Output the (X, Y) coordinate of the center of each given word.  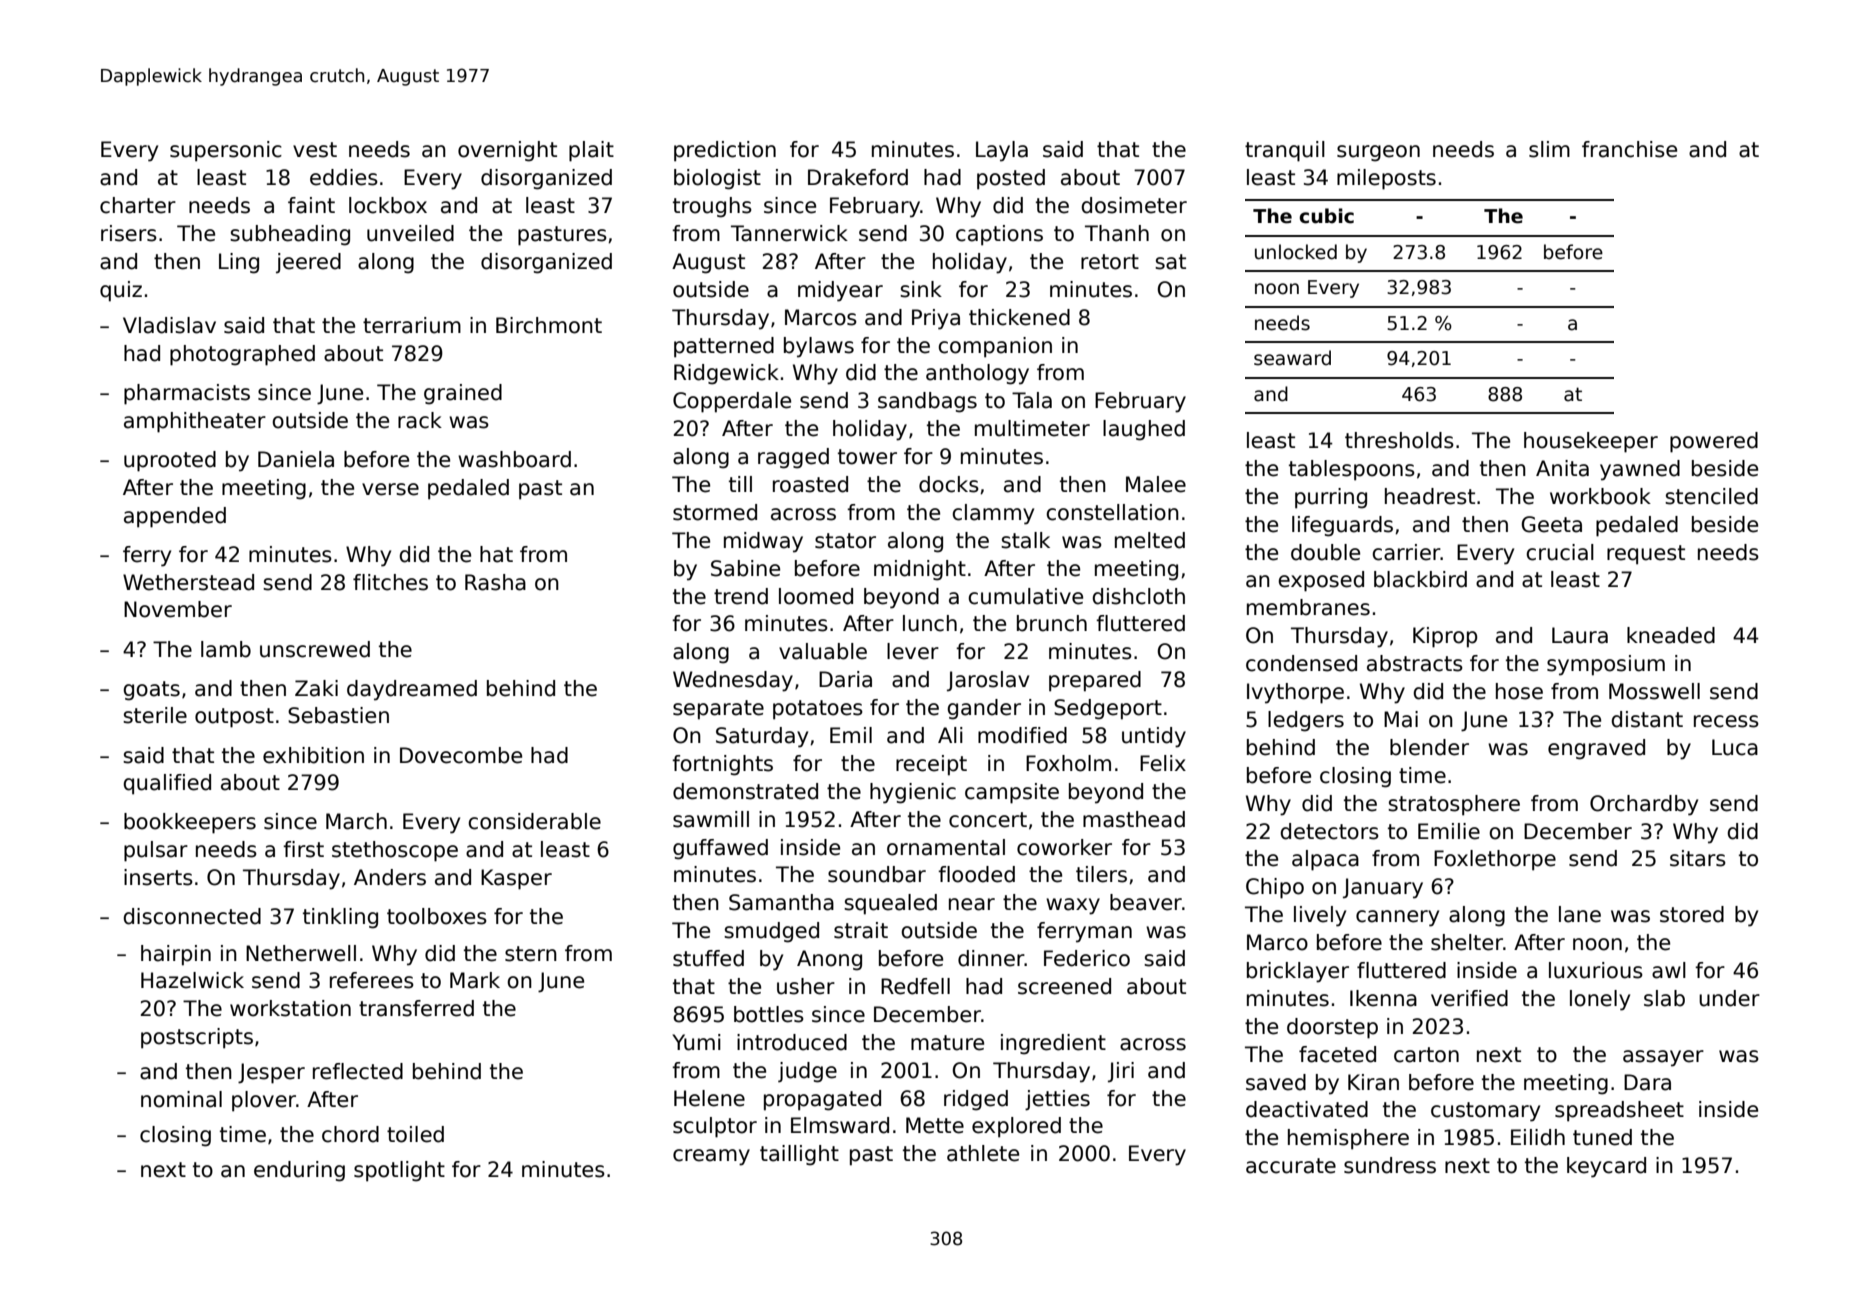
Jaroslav (988, 681)
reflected (358, 1071)
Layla (1002, 151)
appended (175, 517)
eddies (344, 177)
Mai (1401, 719)
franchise (1629, 149)
